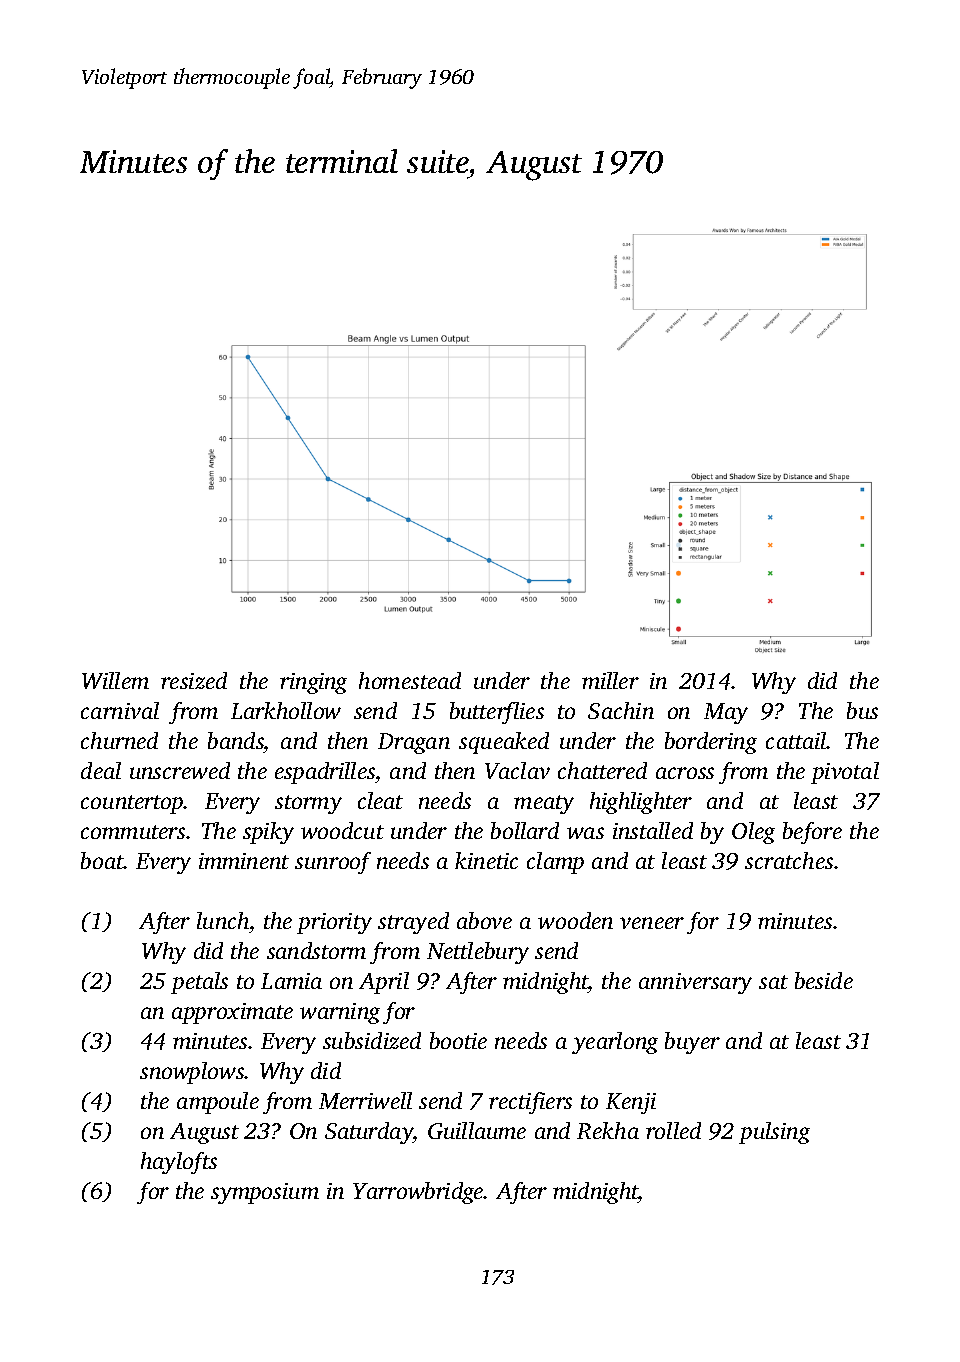 This page has height=1362, width=960. Describe the element at coordinates (477, 1130) in the page. I see `Guillaume` at that location.
